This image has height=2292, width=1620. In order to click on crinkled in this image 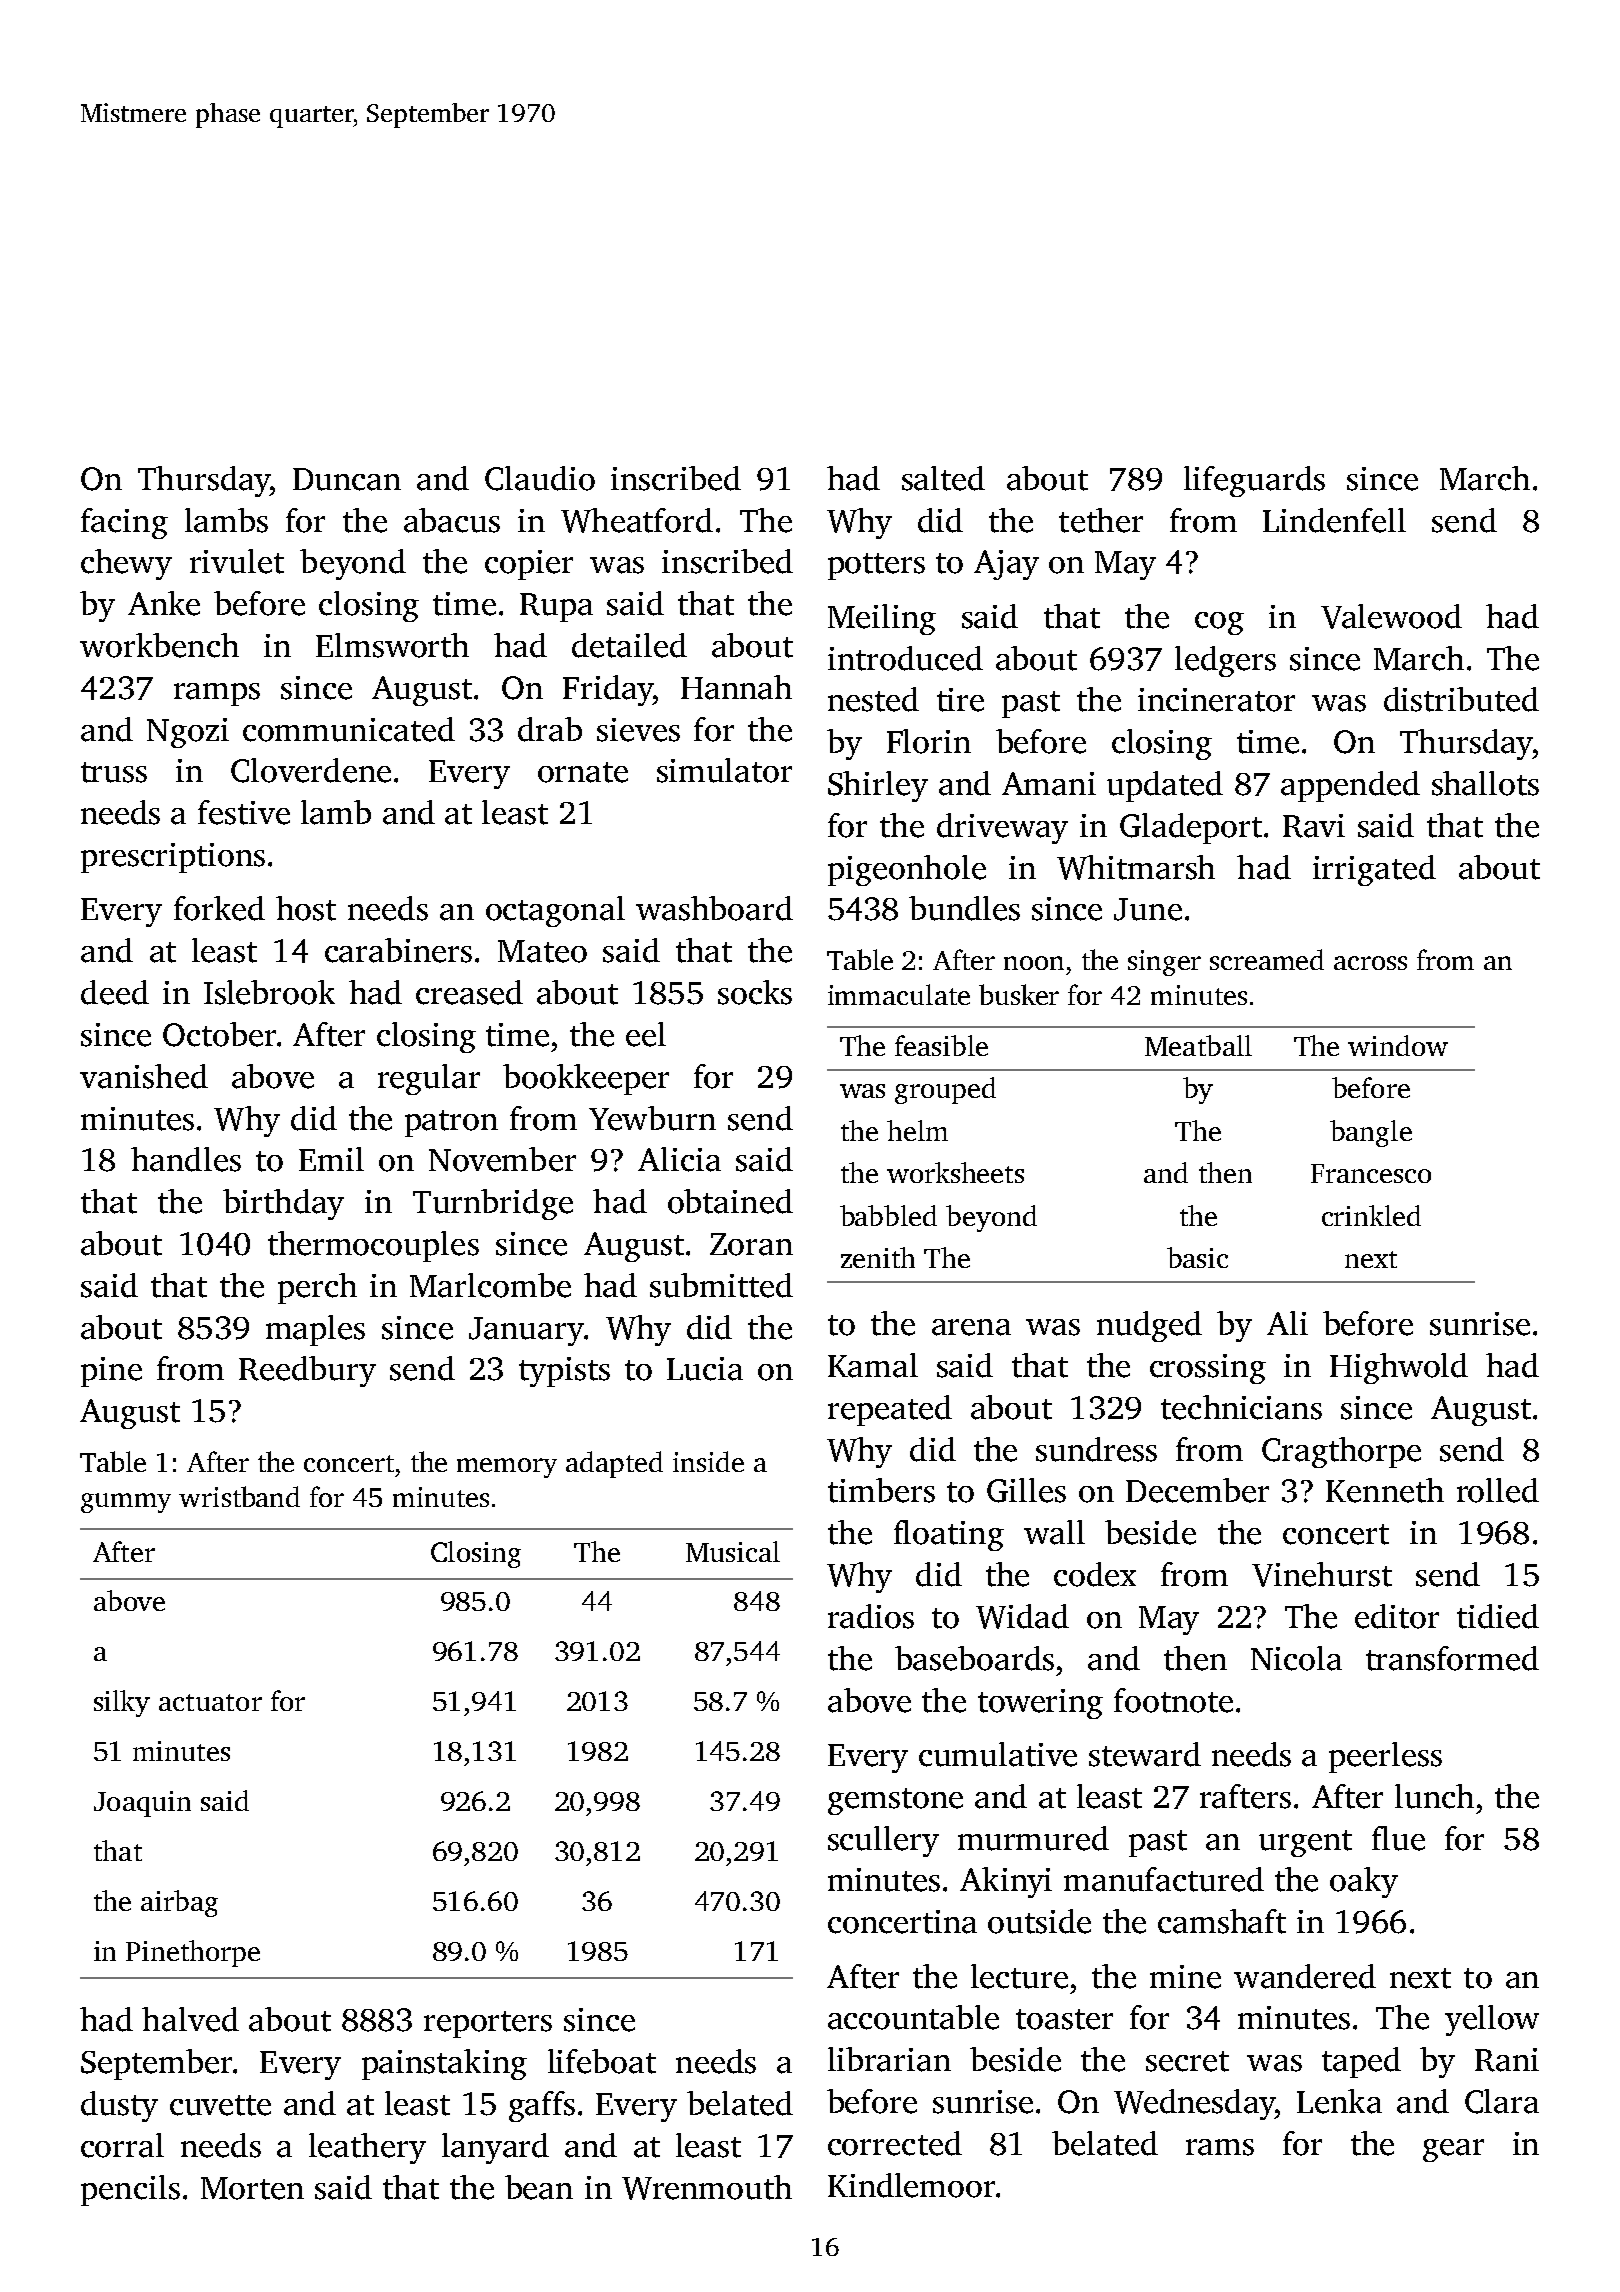, I will do `click(1371, 1215)`.
